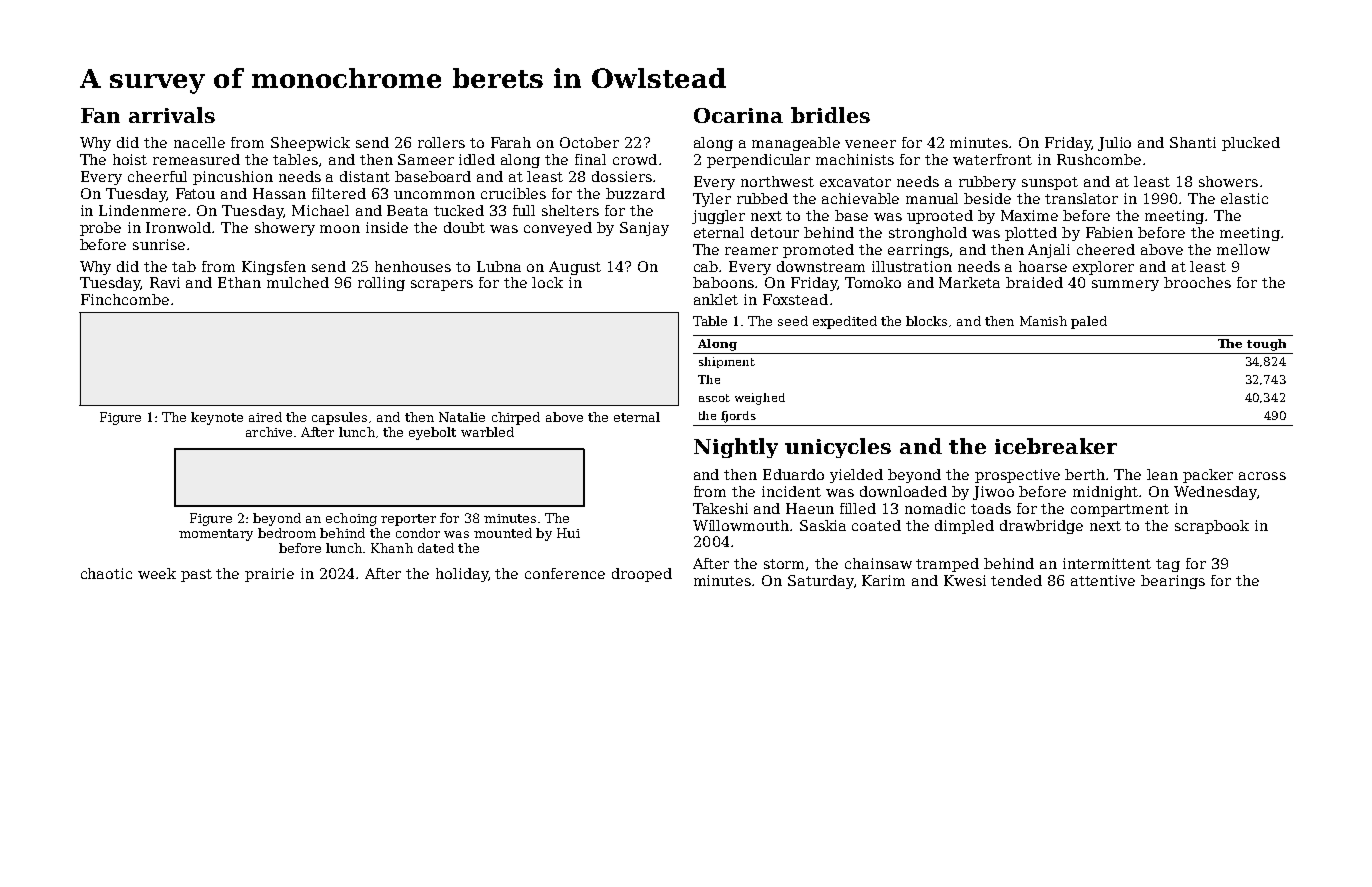 This screenshot has width=1372, height=887. What do you see at coordinates (106, 573) in the screenshot?
I see `chaotic` at bounding box center [106, 573].
